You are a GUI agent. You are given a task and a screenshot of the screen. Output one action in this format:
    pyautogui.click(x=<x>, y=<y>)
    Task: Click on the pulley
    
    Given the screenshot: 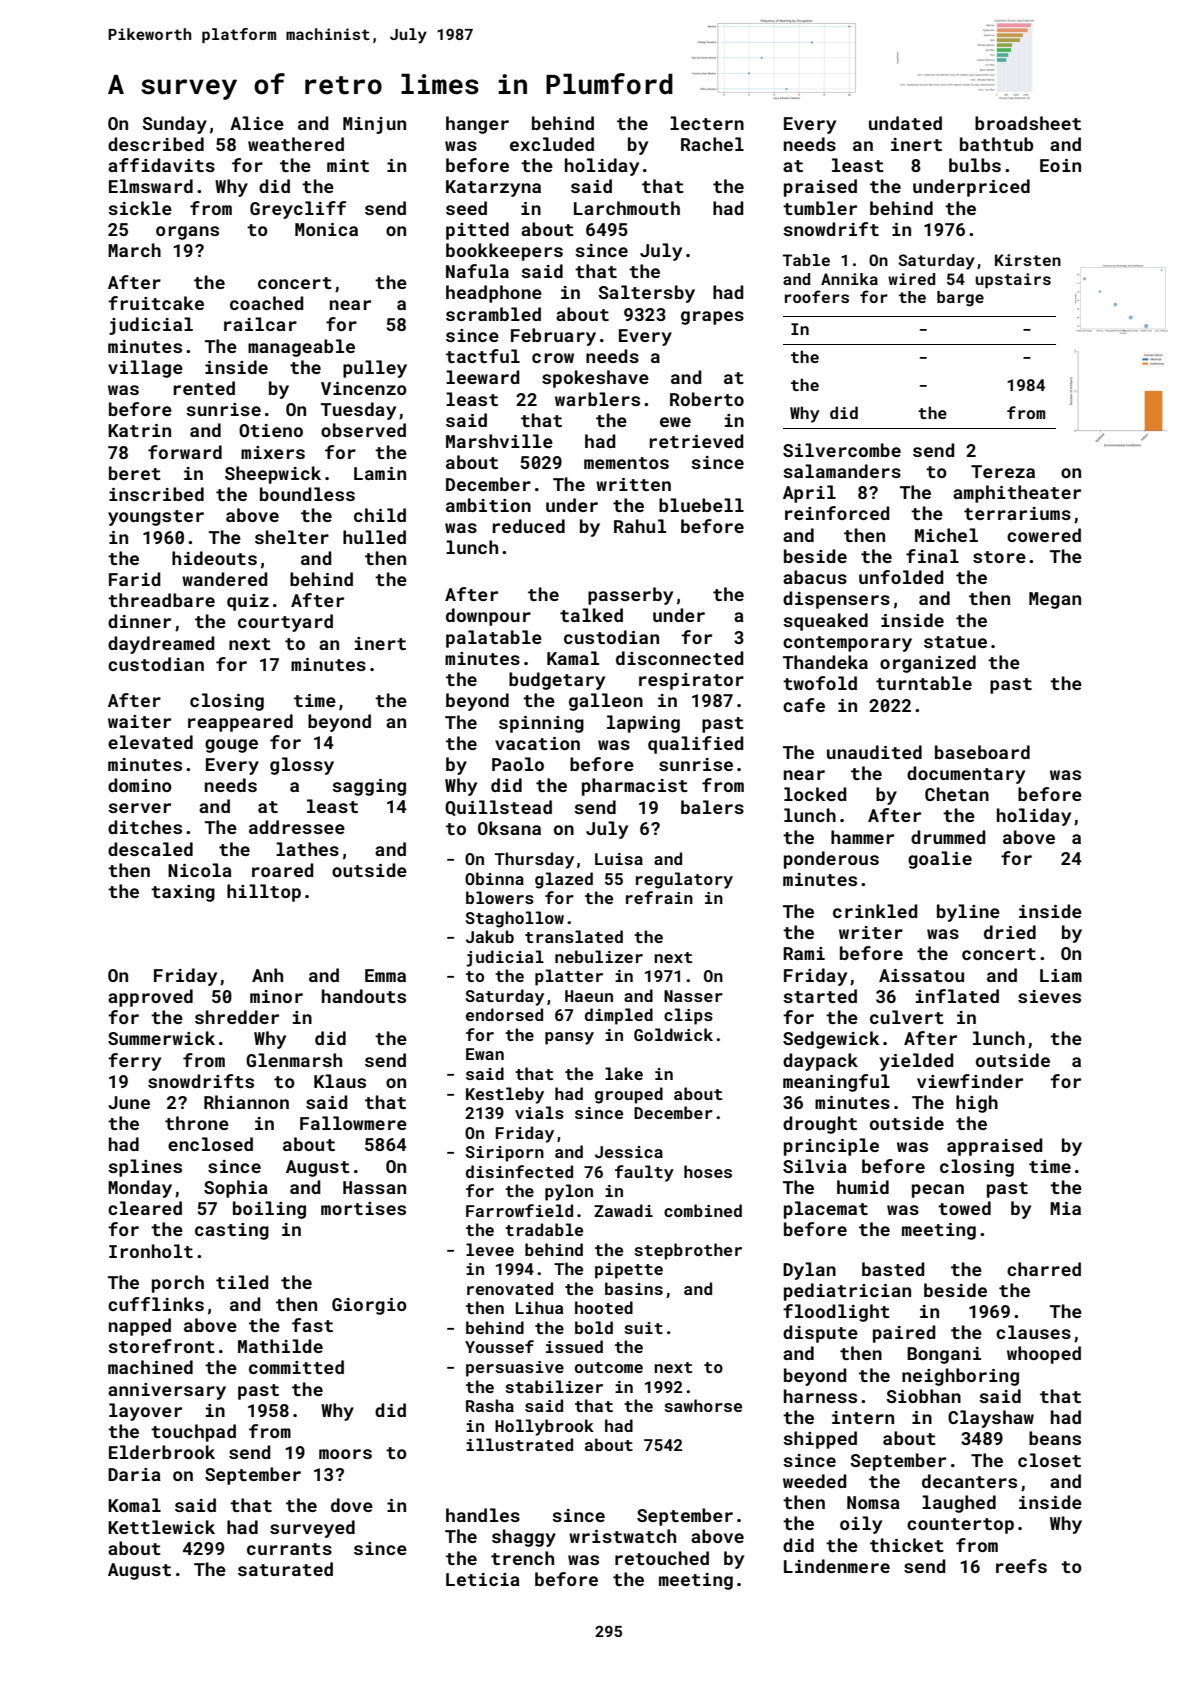 What is the action you would take?
    pyautogui.click(x=375, y=369)
